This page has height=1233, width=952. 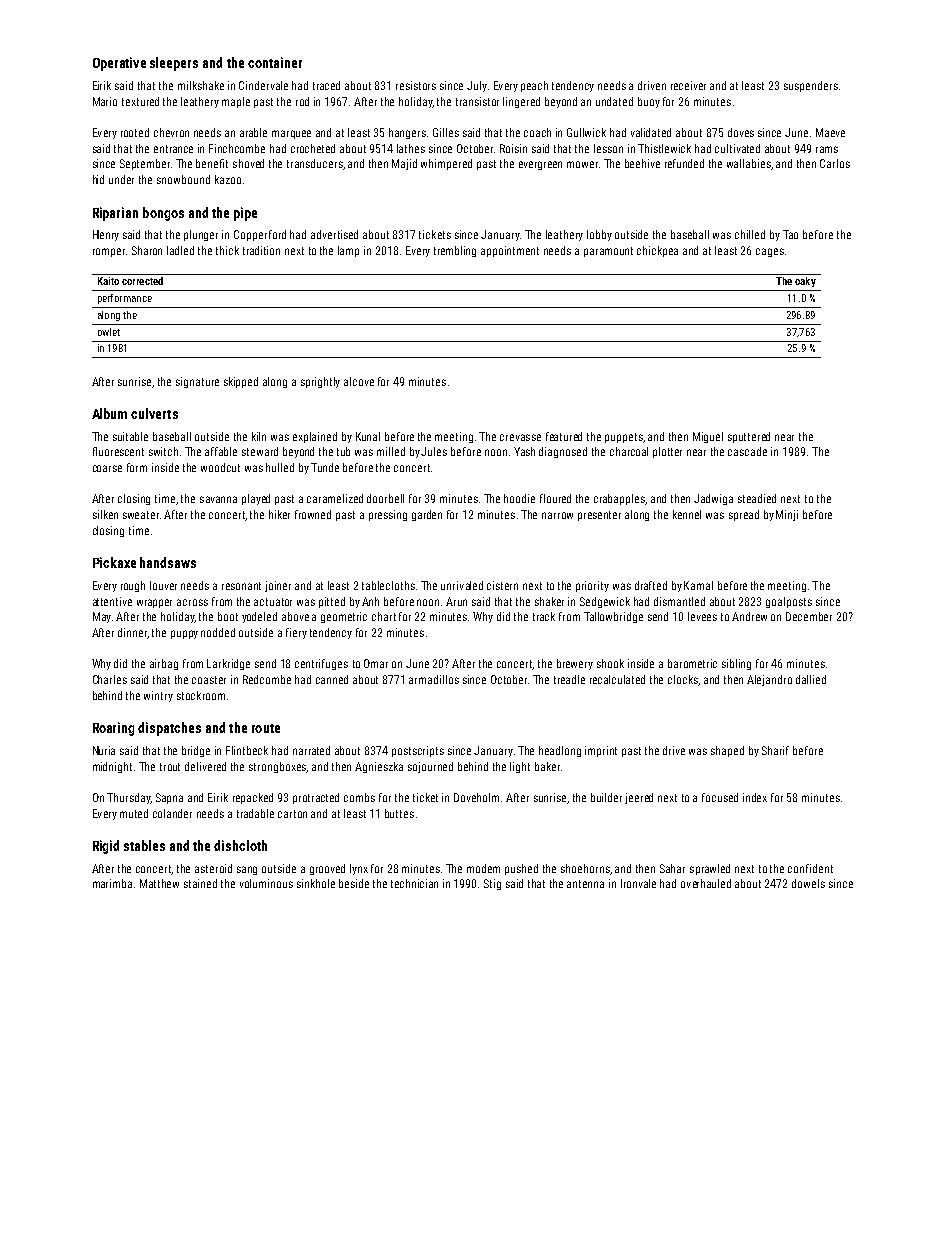 I want to click on sleepers, so click(x=174, y=64).
